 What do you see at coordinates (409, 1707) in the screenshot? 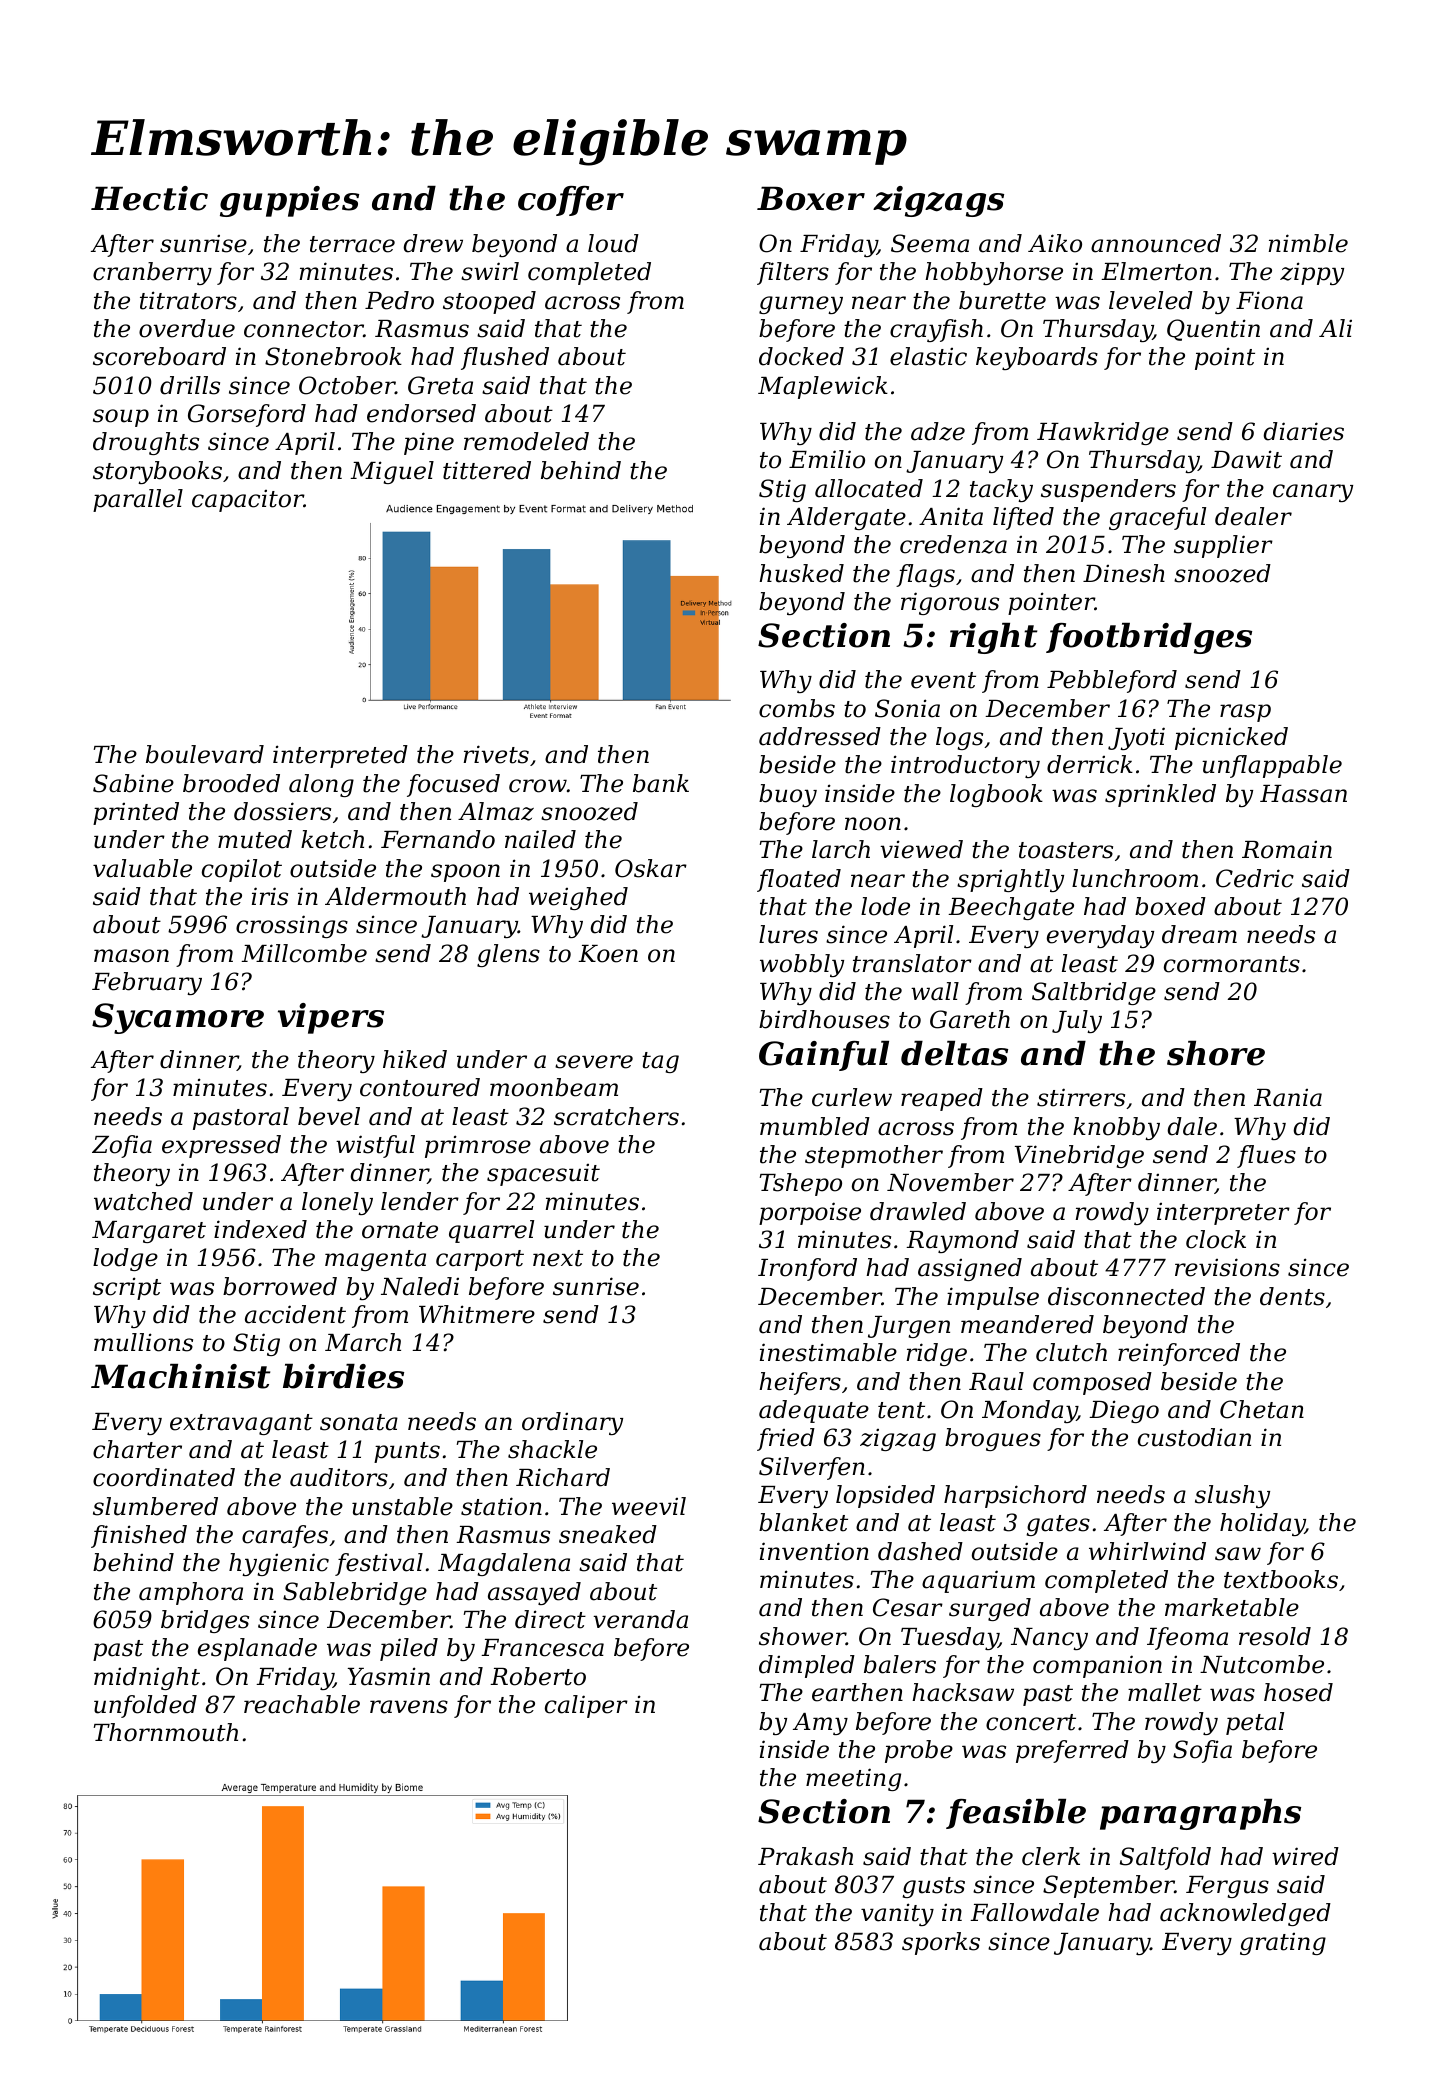
I see `ravens` at bounding box center [409, 1707].
